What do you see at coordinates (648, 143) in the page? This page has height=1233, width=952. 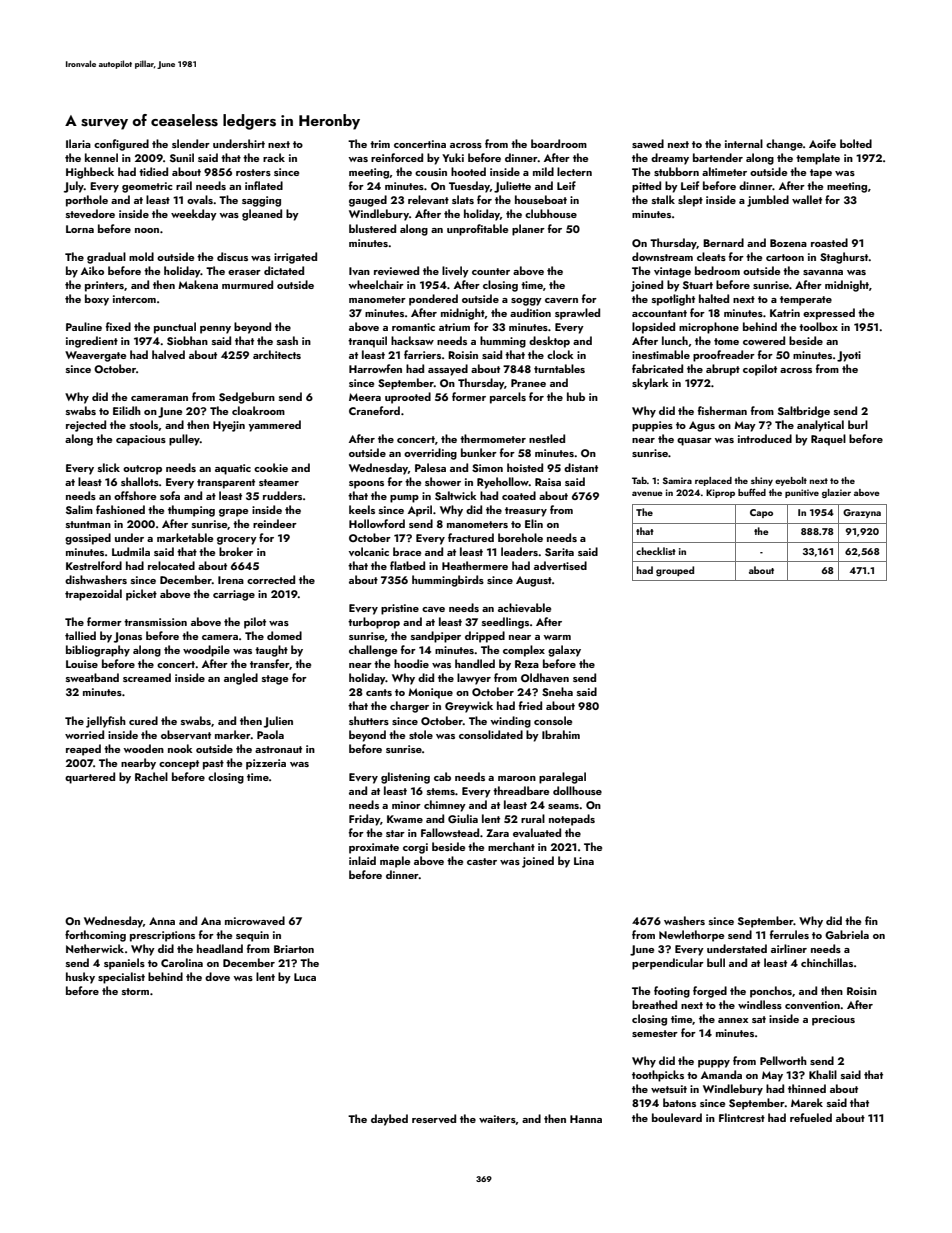 I see `sawed` at bounding box center [648, 143].
